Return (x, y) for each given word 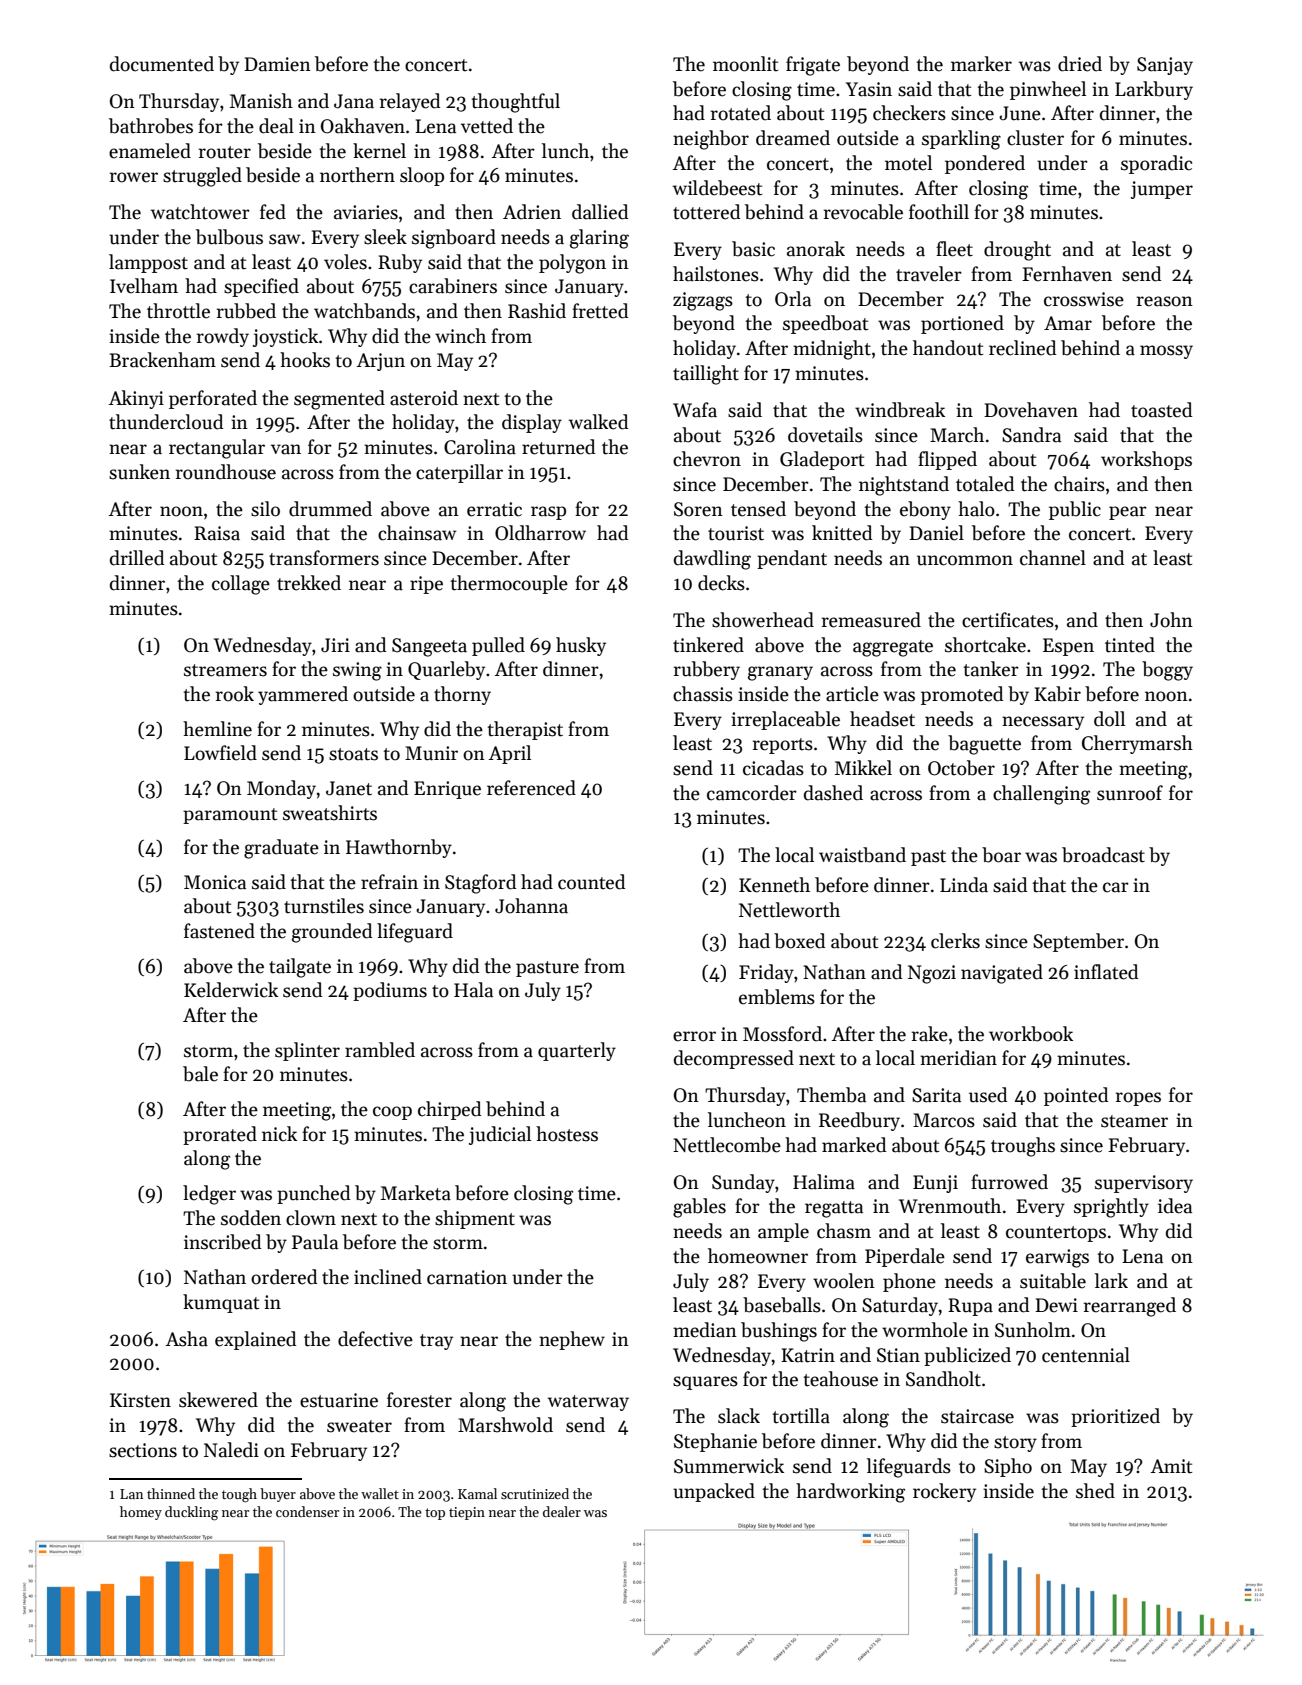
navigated (1002, 974)
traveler (929, 274)
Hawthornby (399, 848)
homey (141, 1513)
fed (273, 212)
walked (598, 422)
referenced (531, 788)
